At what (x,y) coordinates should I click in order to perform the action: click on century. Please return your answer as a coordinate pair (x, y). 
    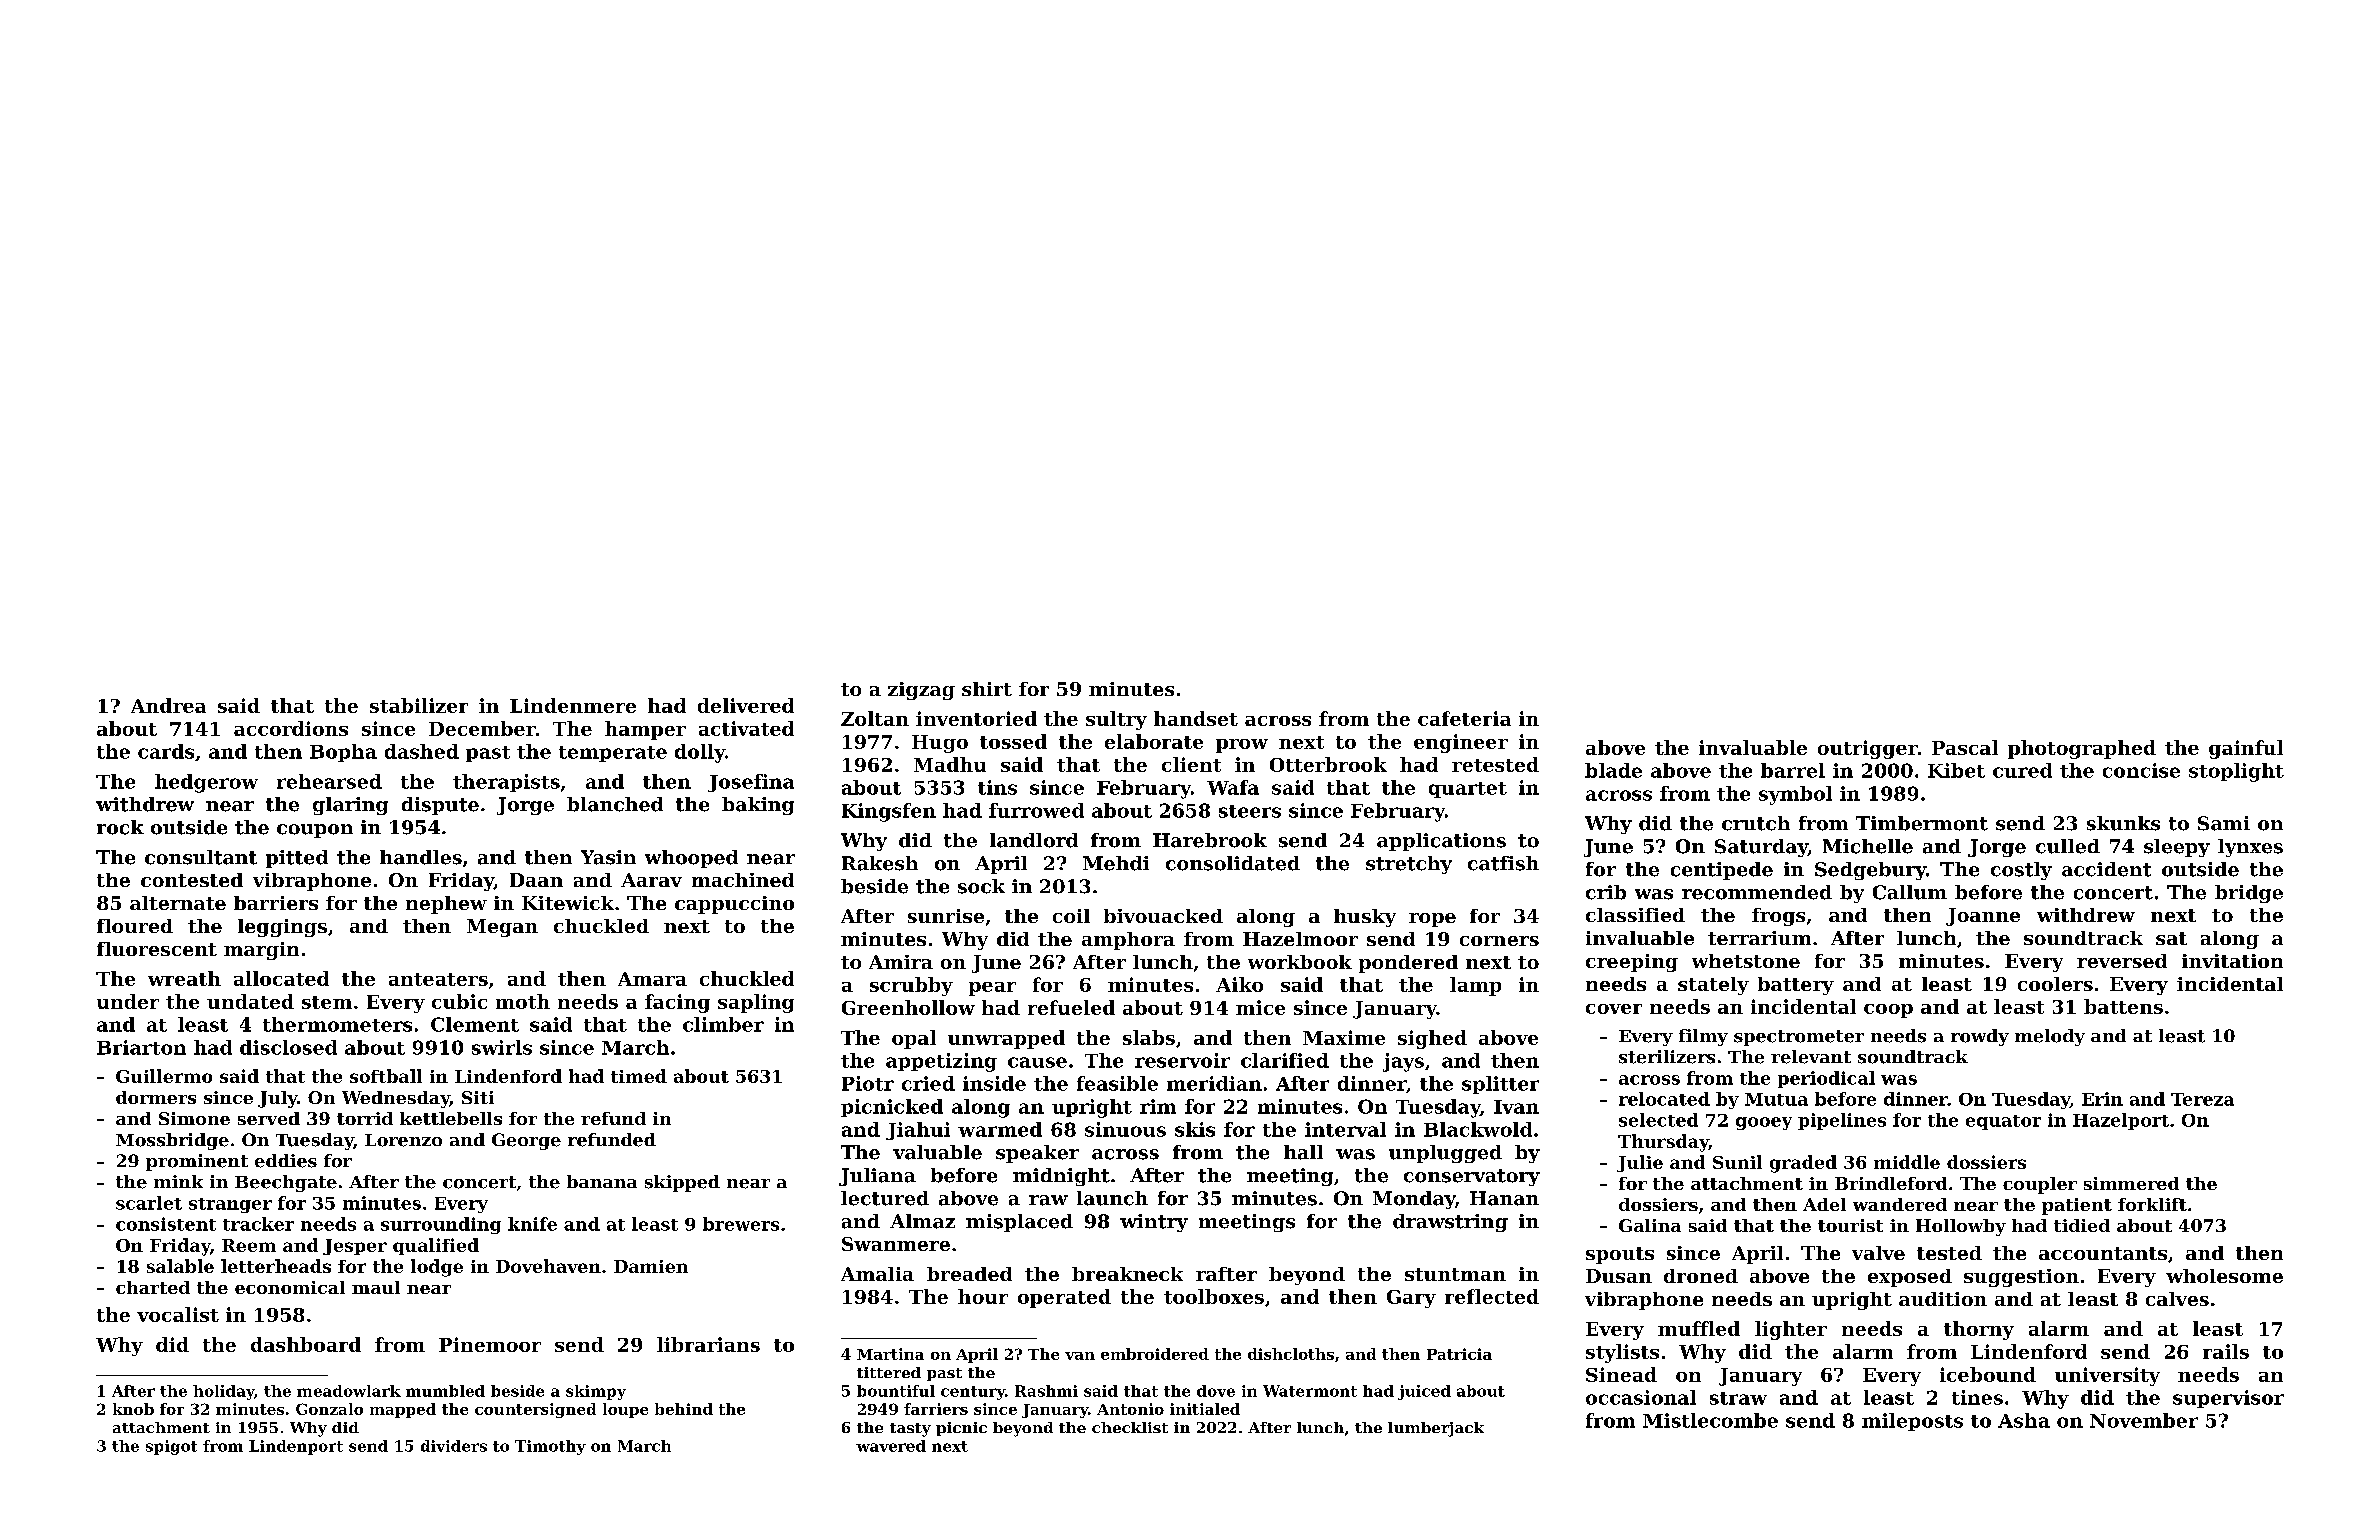
    Looking at the image, I should click on (973, 1393).
